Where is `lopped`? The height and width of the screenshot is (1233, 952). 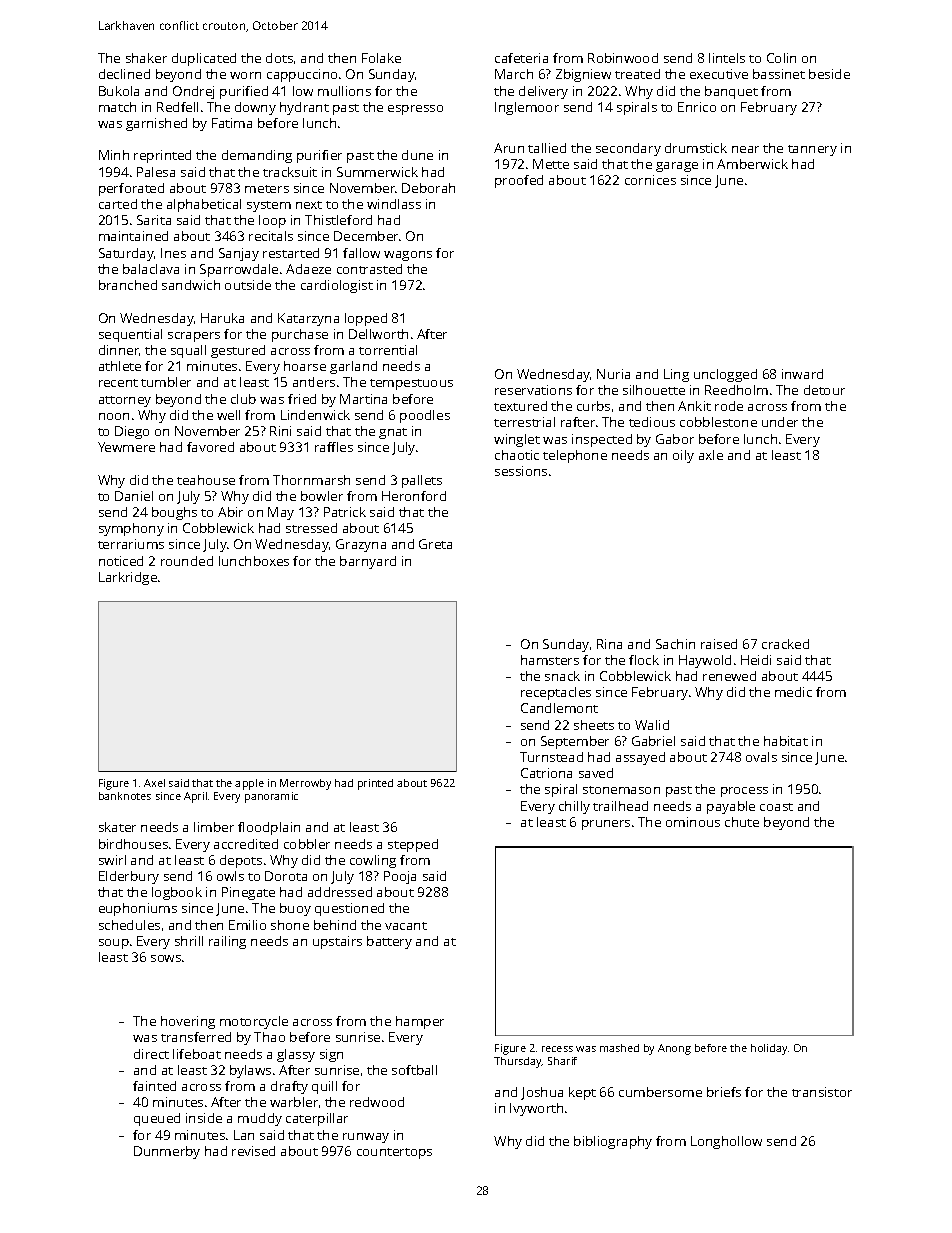
lopped is located at coordinates (366, 319).
